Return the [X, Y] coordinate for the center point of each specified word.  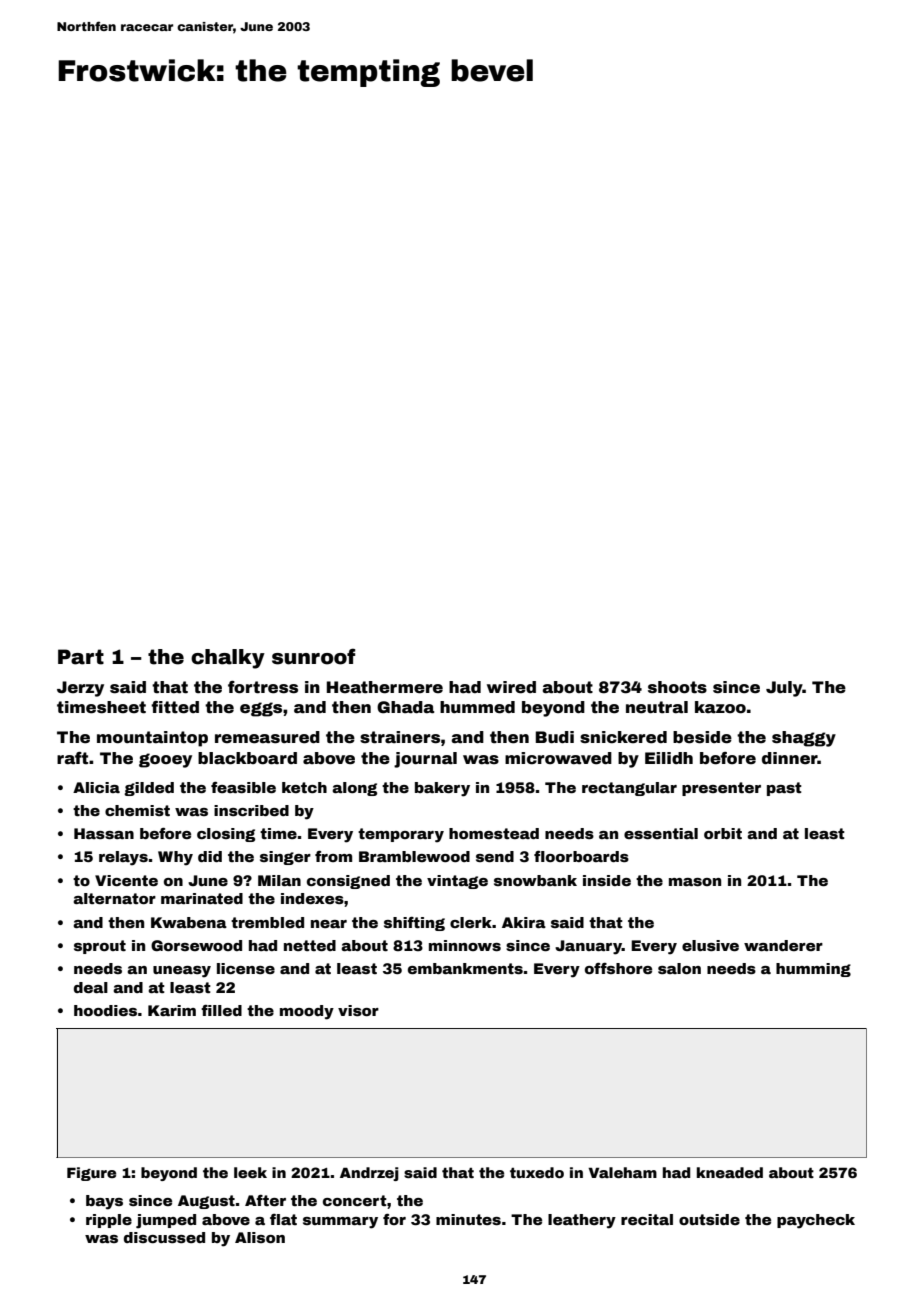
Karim [172, 1010]
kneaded [730, 1172]
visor [358, 1010]
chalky [228, 659]
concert [355, 1200]
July [784, 689]
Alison [260, 1237]
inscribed [251, 810]
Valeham [622, 1172]
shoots [677, 687]
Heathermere [385, 687]
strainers [400, 737]
